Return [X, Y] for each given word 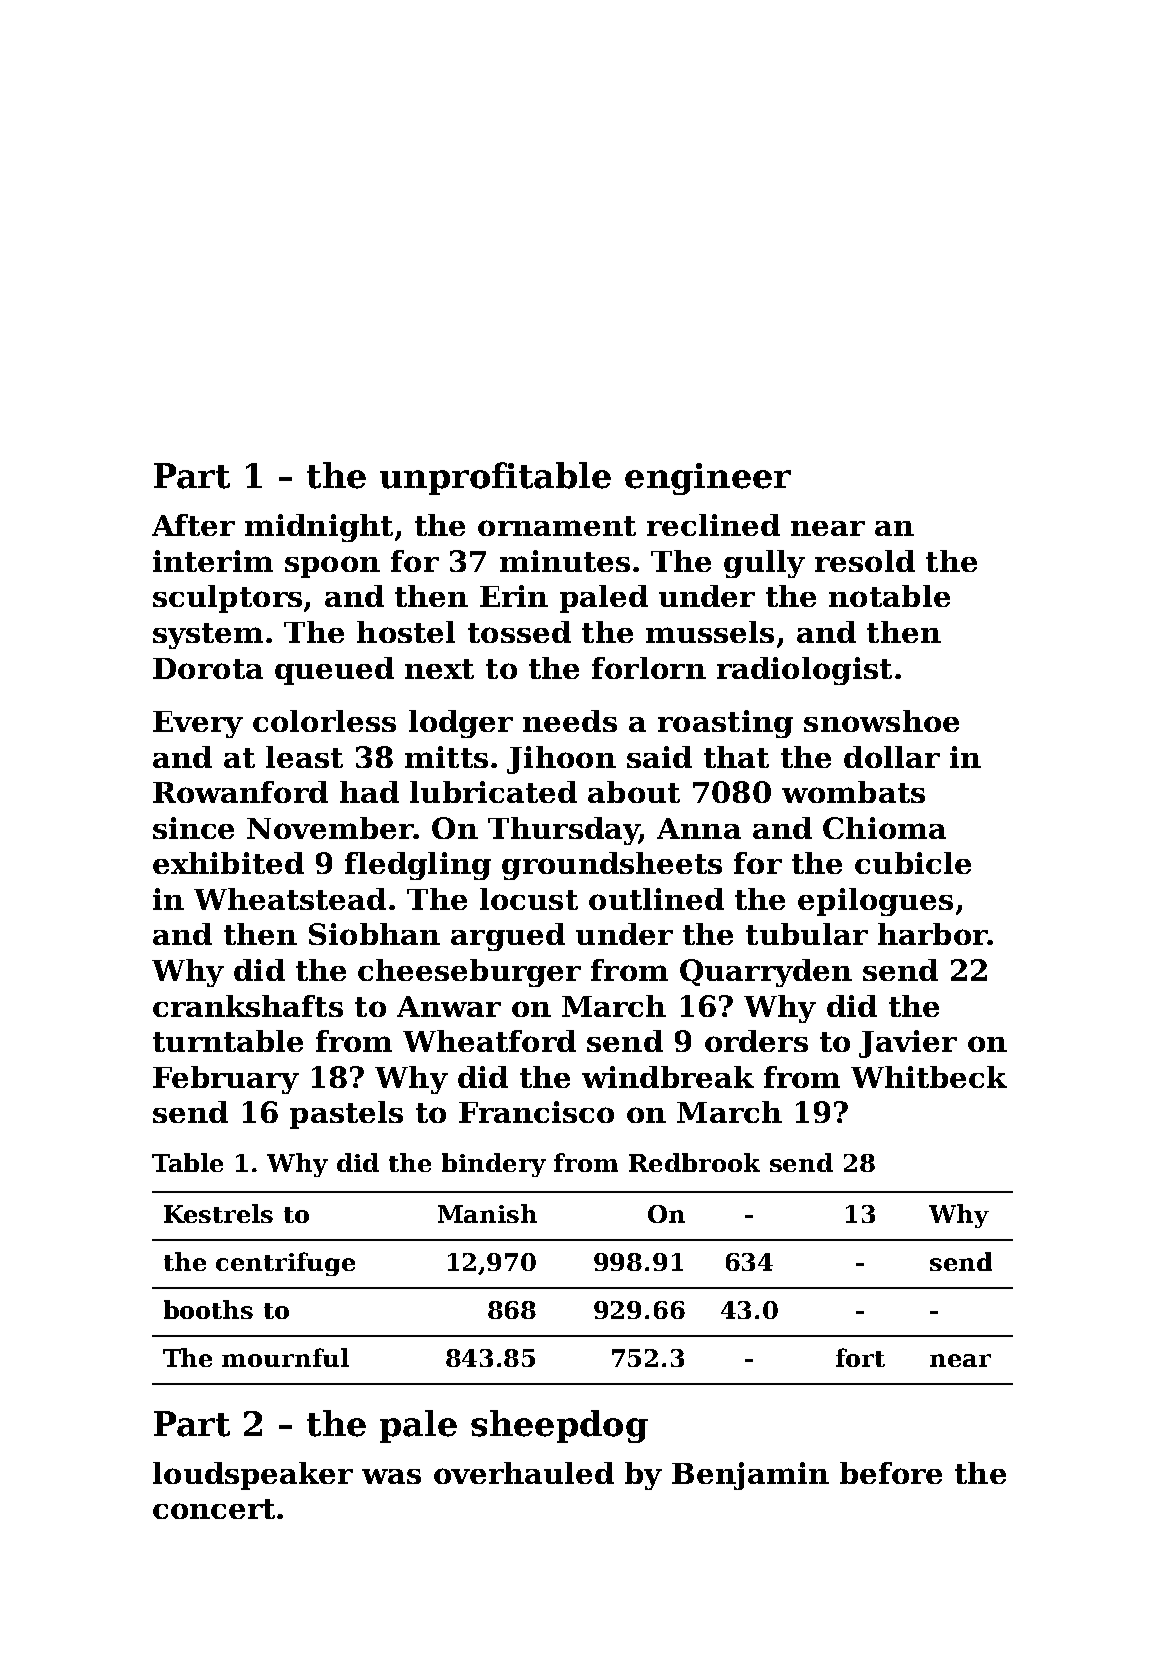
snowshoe [881, 721]
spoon [332, 567]
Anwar [449, 1006]
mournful [285, 1357]
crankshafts [248, 1006]
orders [756, 1041]
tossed [519, 632]
